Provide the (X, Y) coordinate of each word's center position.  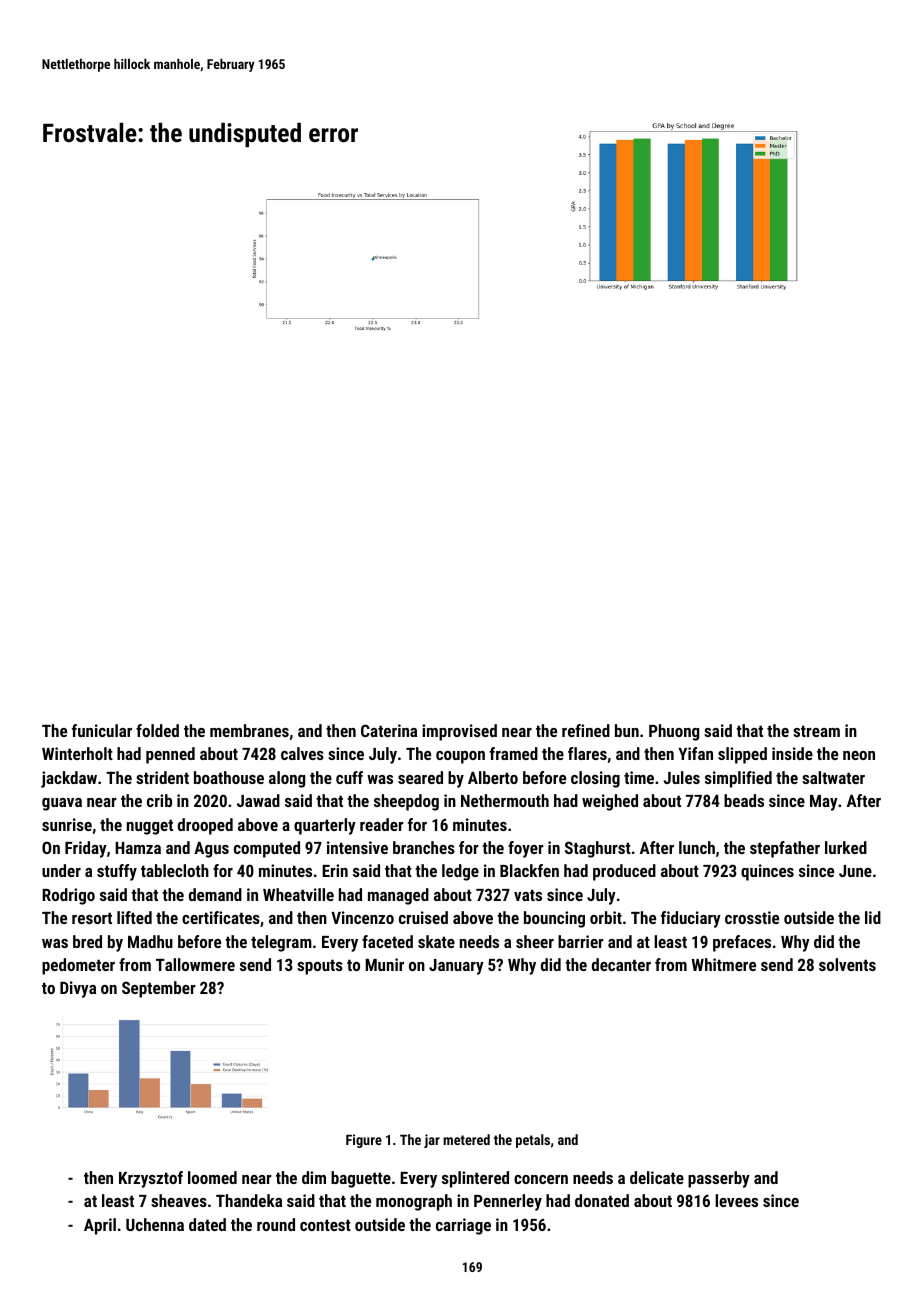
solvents (847, 964)
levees (736, 1200)
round (276, 1224)
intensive (357, 847)
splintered (475, 1179)
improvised (459, 732)
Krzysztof (151, 1179)
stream (816, 731)
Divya (78, 989)
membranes (249, 730)
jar (432, 1141)
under (61, 870)
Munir (384, 964)
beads (744, 800)
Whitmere (723, 964)
